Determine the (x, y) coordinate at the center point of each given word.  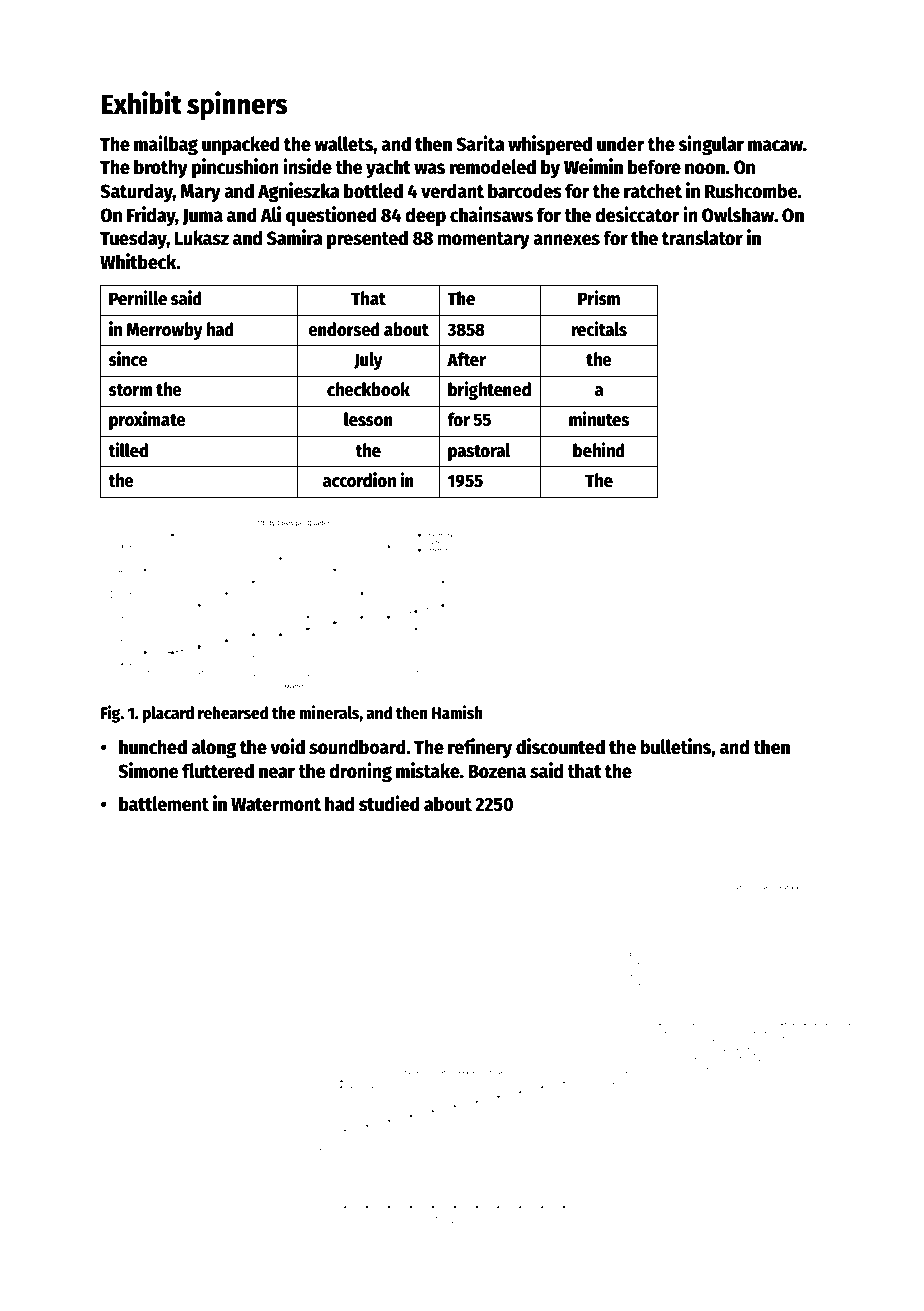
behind (599, 450)
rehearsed (233, 713)
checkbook (368, 389)
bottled (373, 191)
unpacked (241, 145)
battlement (164, 804)
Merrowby (164, 331)
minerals (329, 712)
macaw (775, 146)
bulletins (676, 746)
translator (702, 238)
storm (130, 390)
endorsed (344, 329)
